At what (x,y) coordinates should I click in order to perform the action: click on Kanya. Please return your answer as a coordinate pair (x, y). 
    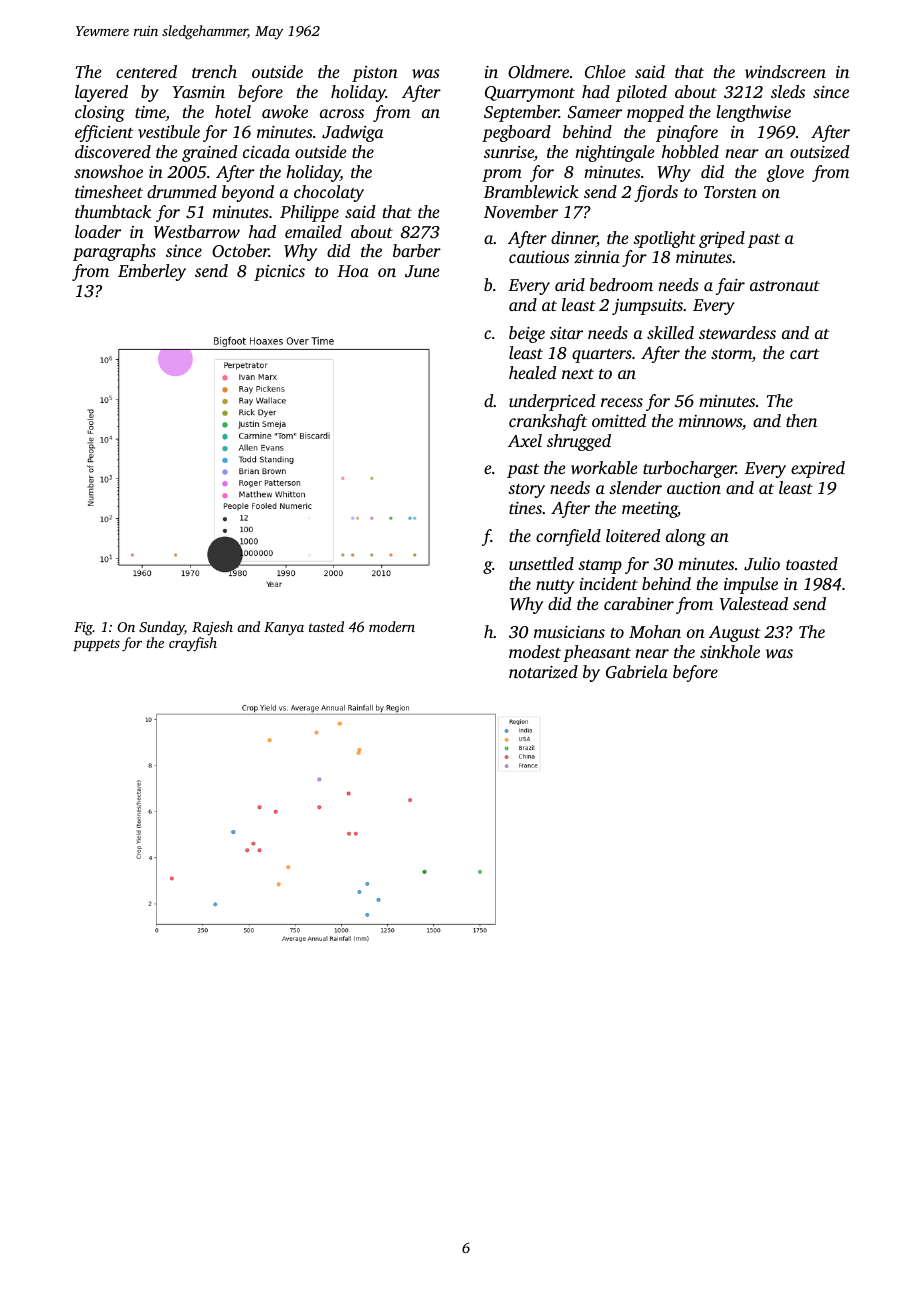
    Looking at the image, I should click on (284, 629).
